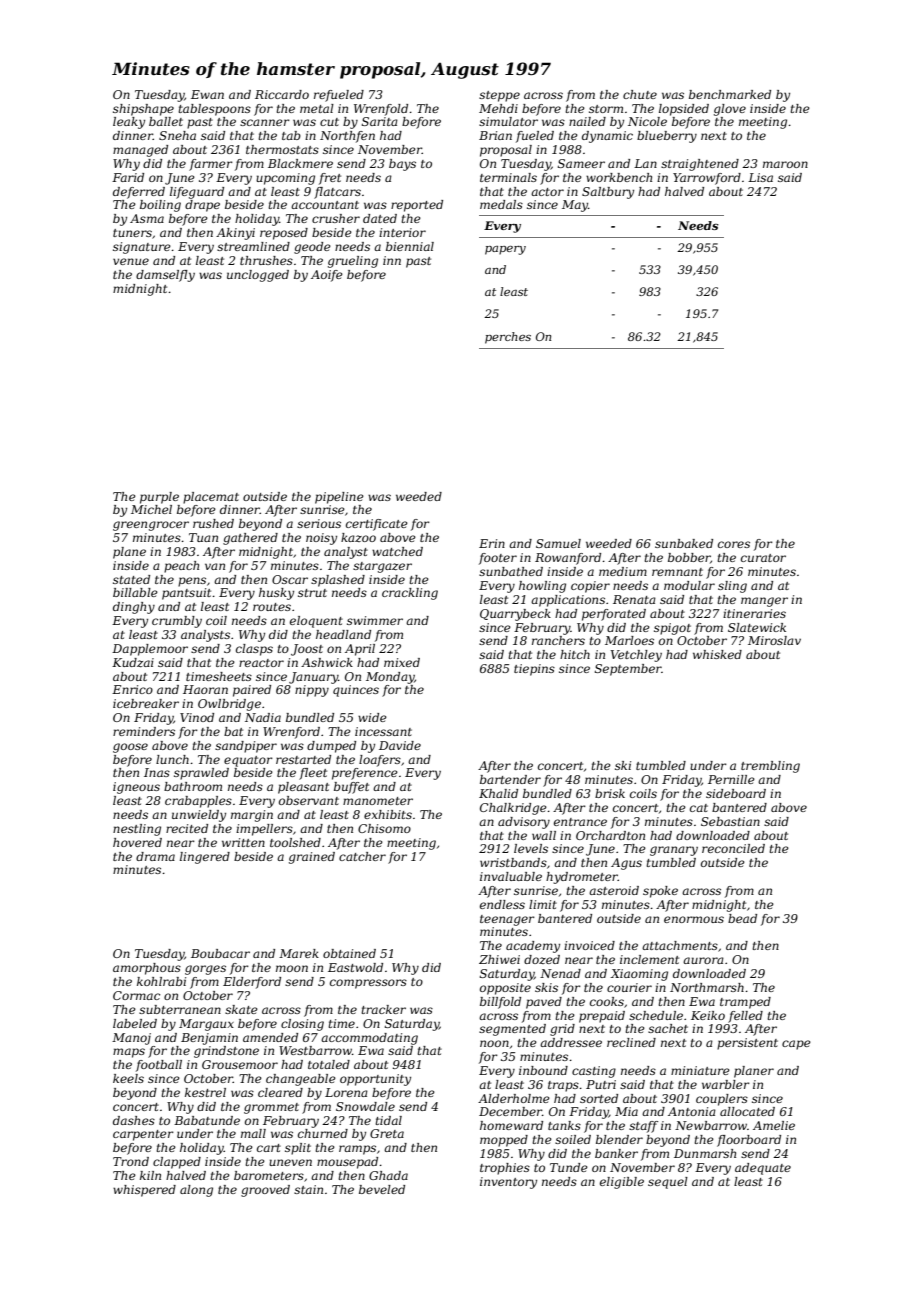  I want to click on goose, so click(130, 748).
